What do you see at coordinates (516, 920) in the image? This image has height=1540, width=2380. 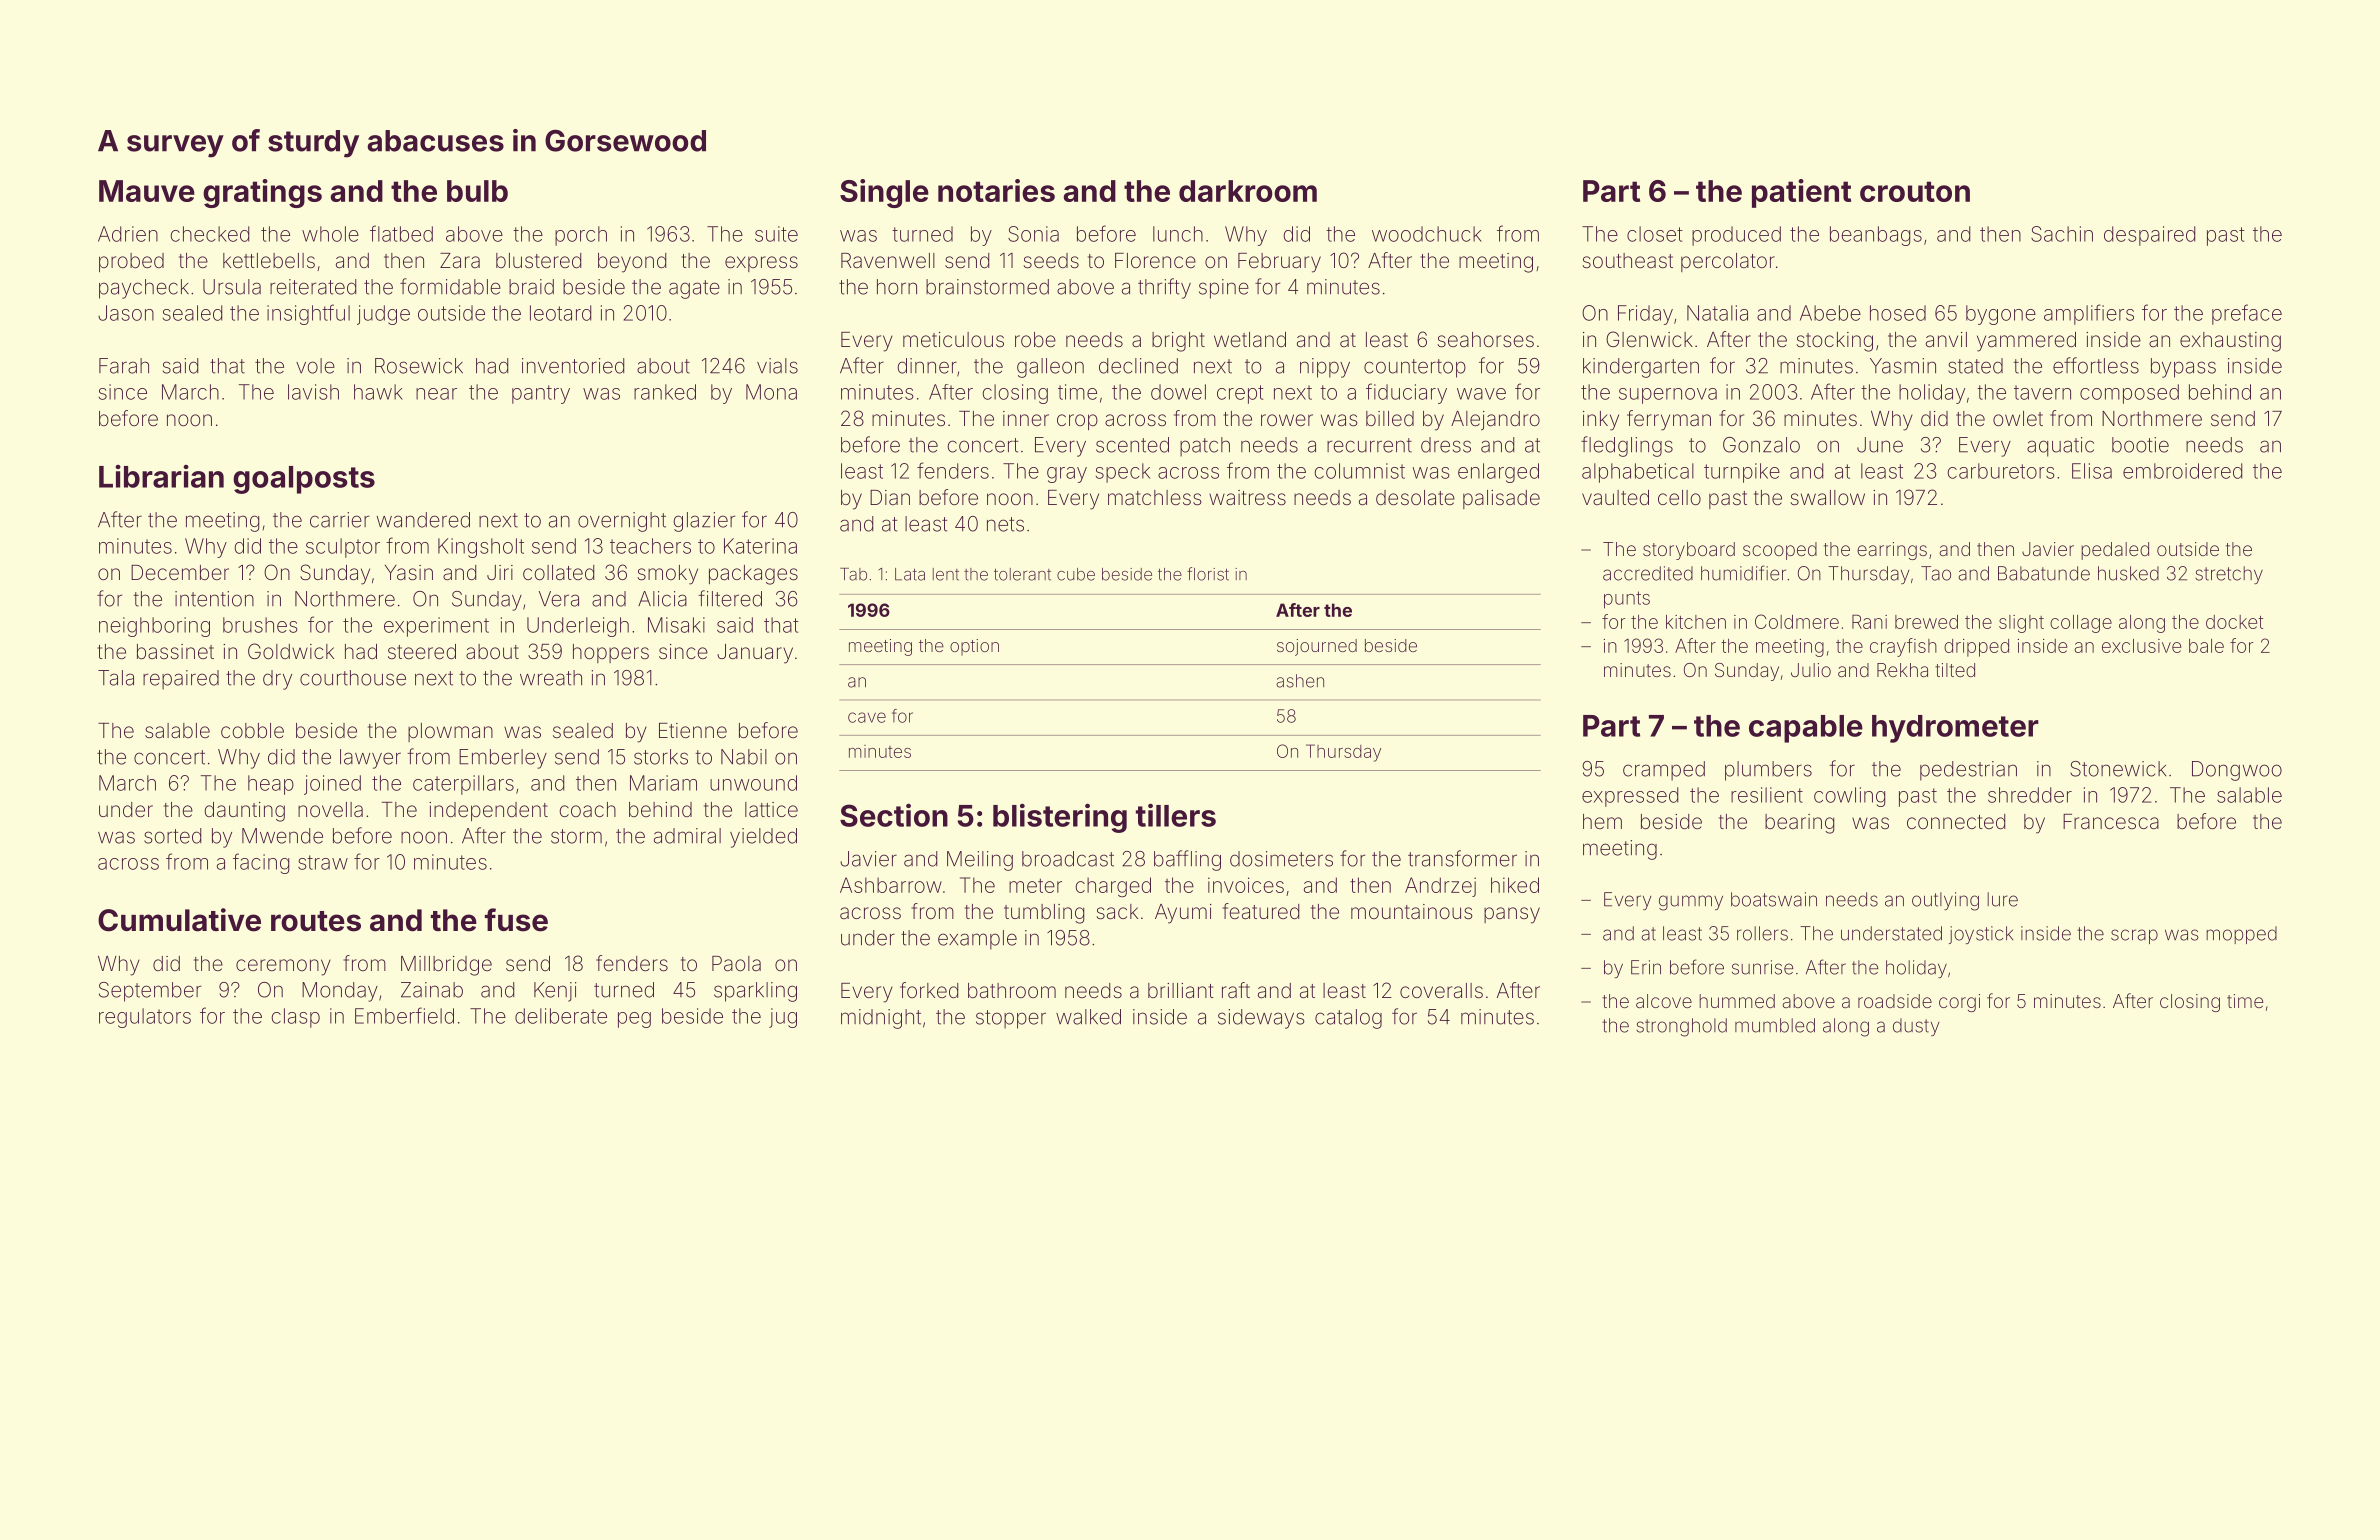 I see `fuse` at bounding box center [516, 920].
